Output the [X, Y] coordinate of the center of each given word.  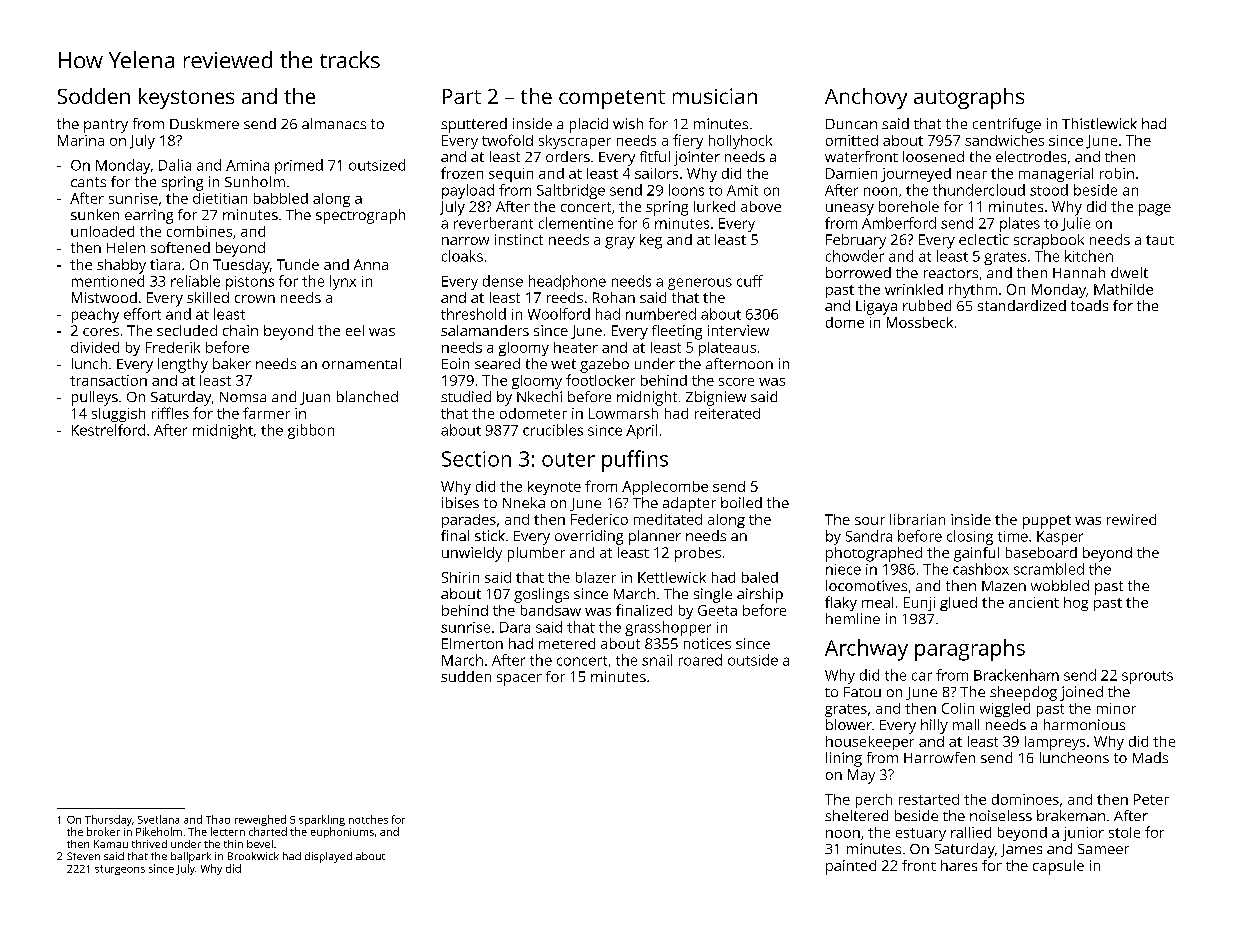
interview [738, 330]
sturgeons [120, 870]
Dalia [175, 165]
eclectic [984, 239]
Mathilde [1123, 289]
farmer [266, 413]
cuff [750, 281]
